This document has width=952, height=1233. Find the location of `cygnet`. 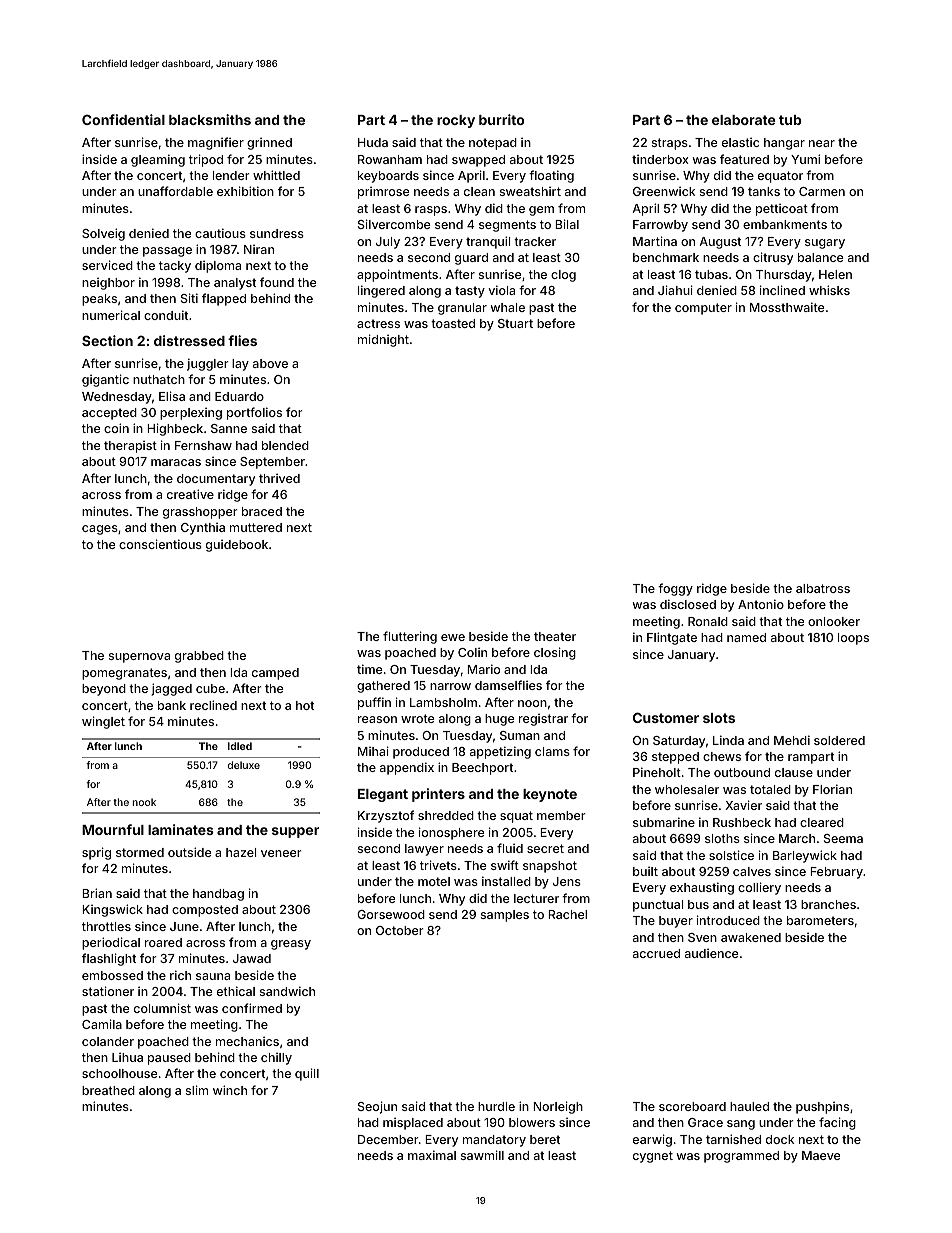

cygnet is located at coordinates (653, 1157).
